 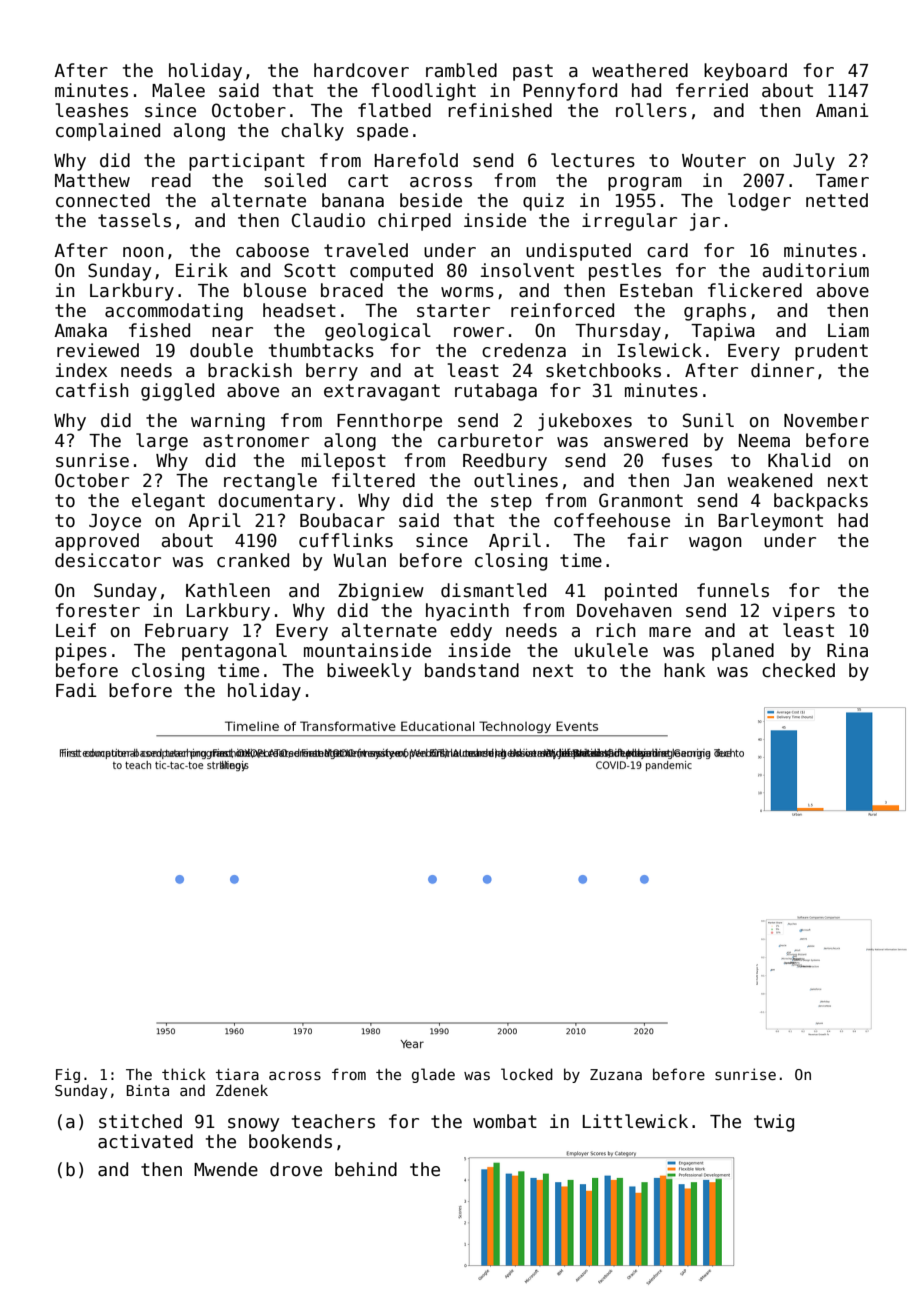 What do you see at coordinates (242, 1090) in the screenshot?
I see `Zdenek` at bounding box center [242, 1090].
